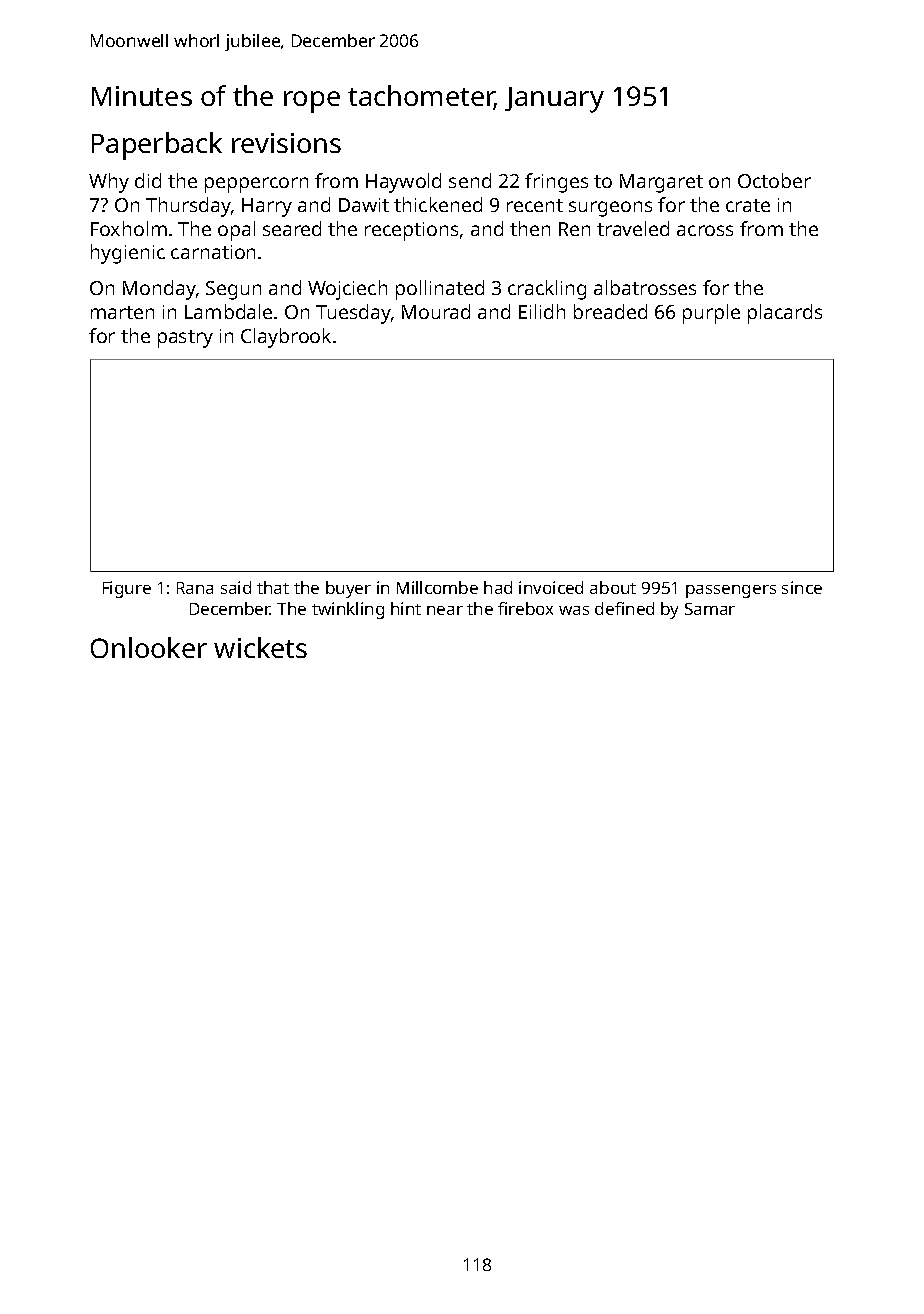 The image size is (924, 1314). I want to click on Paperback, so click(157, 146).
